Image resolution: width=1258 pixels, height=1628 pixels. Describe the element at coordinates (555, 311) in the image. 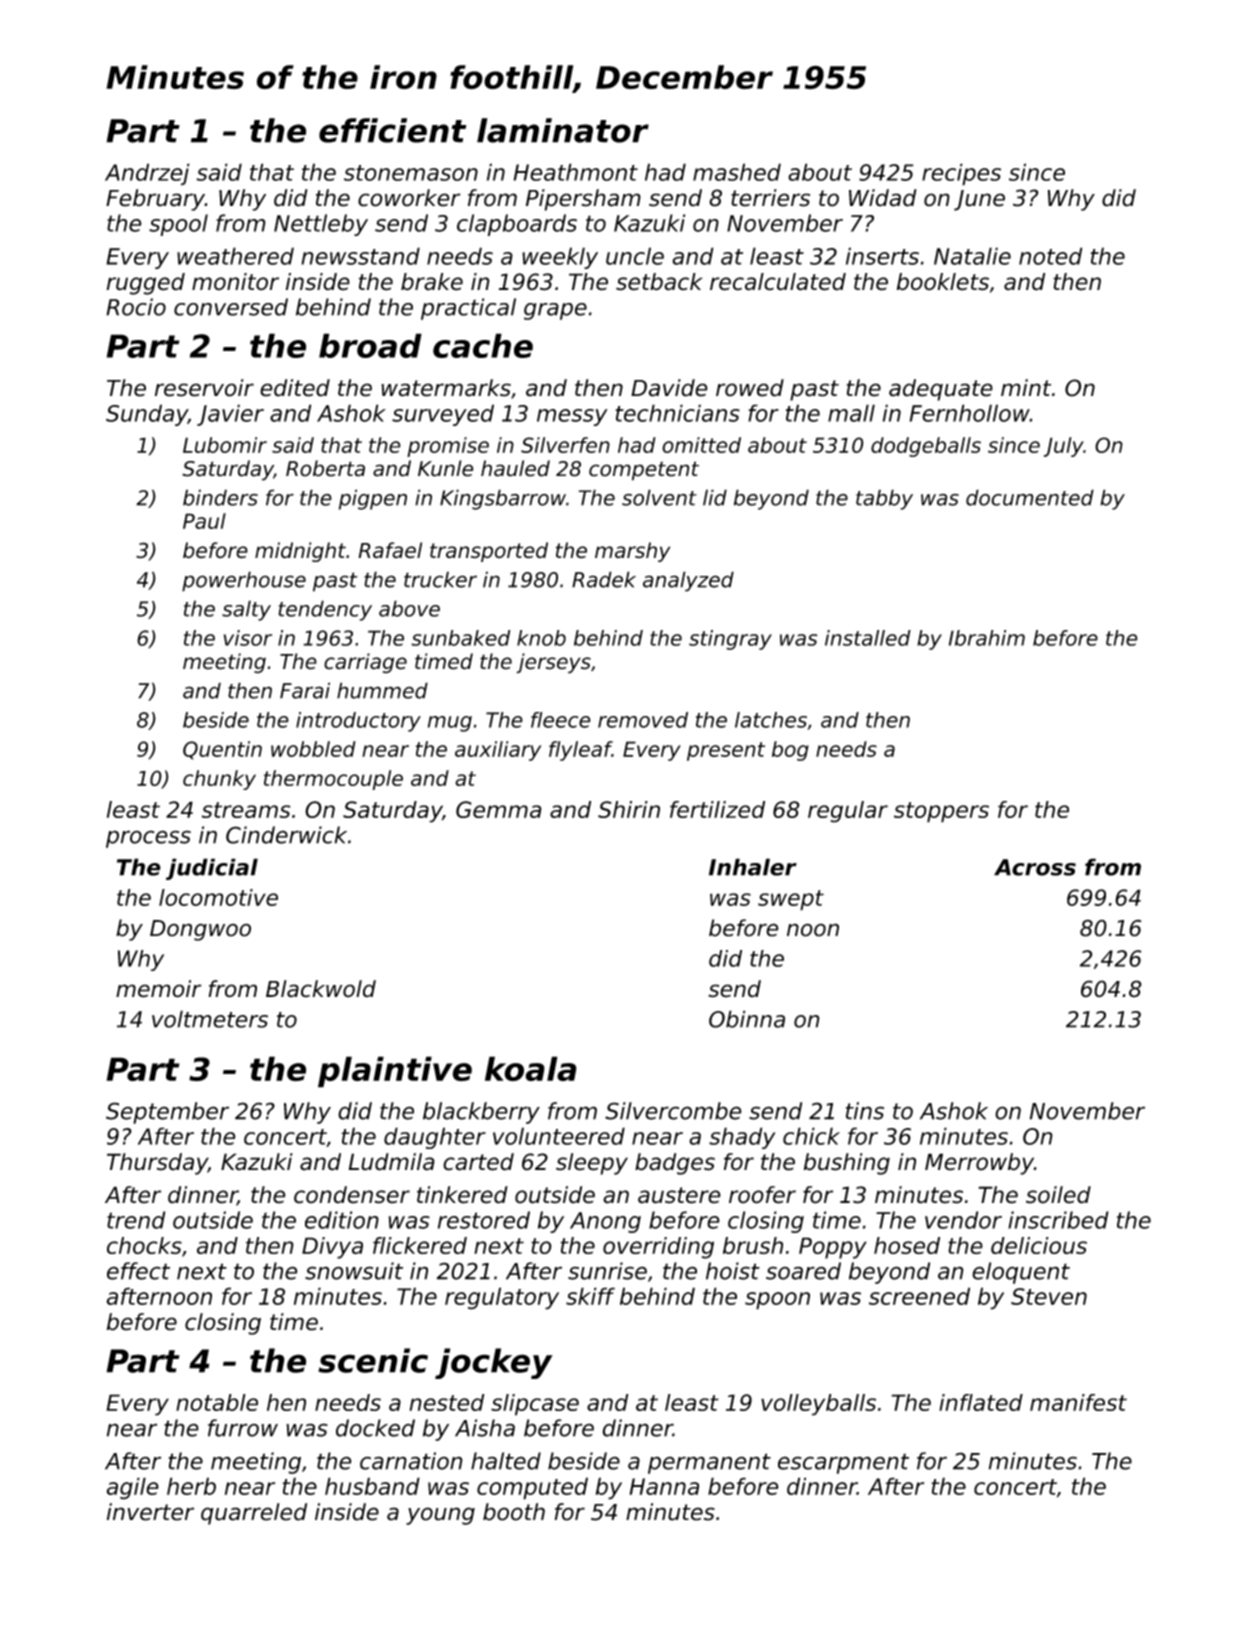

I see `grape` at that location.
